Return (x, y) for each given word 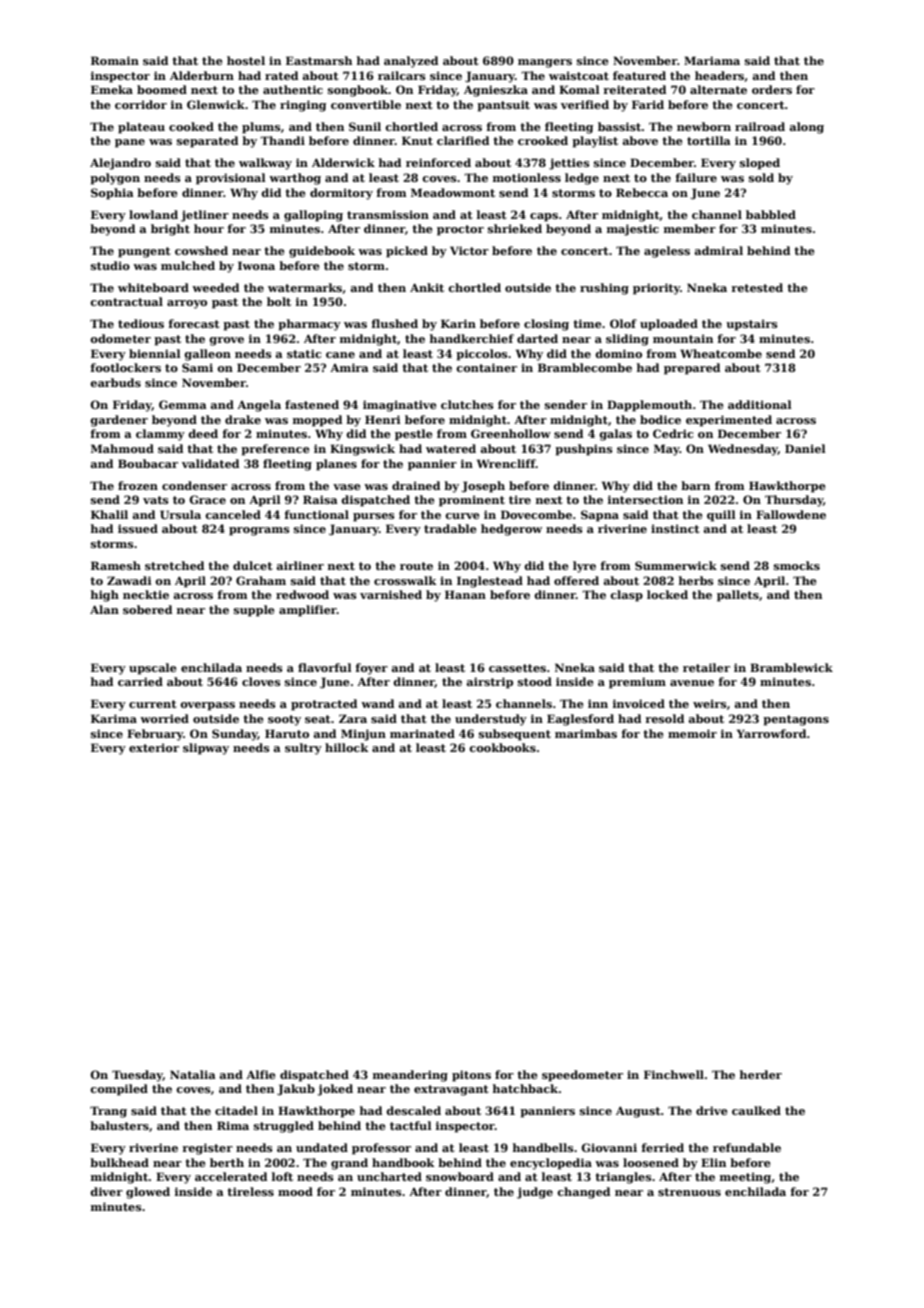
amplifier (308, 611)
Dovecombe (536, 514)
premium (637, 683)
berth (227, 1162)
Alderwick (343, 162)
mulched (188, 265)
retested (757, 287)
